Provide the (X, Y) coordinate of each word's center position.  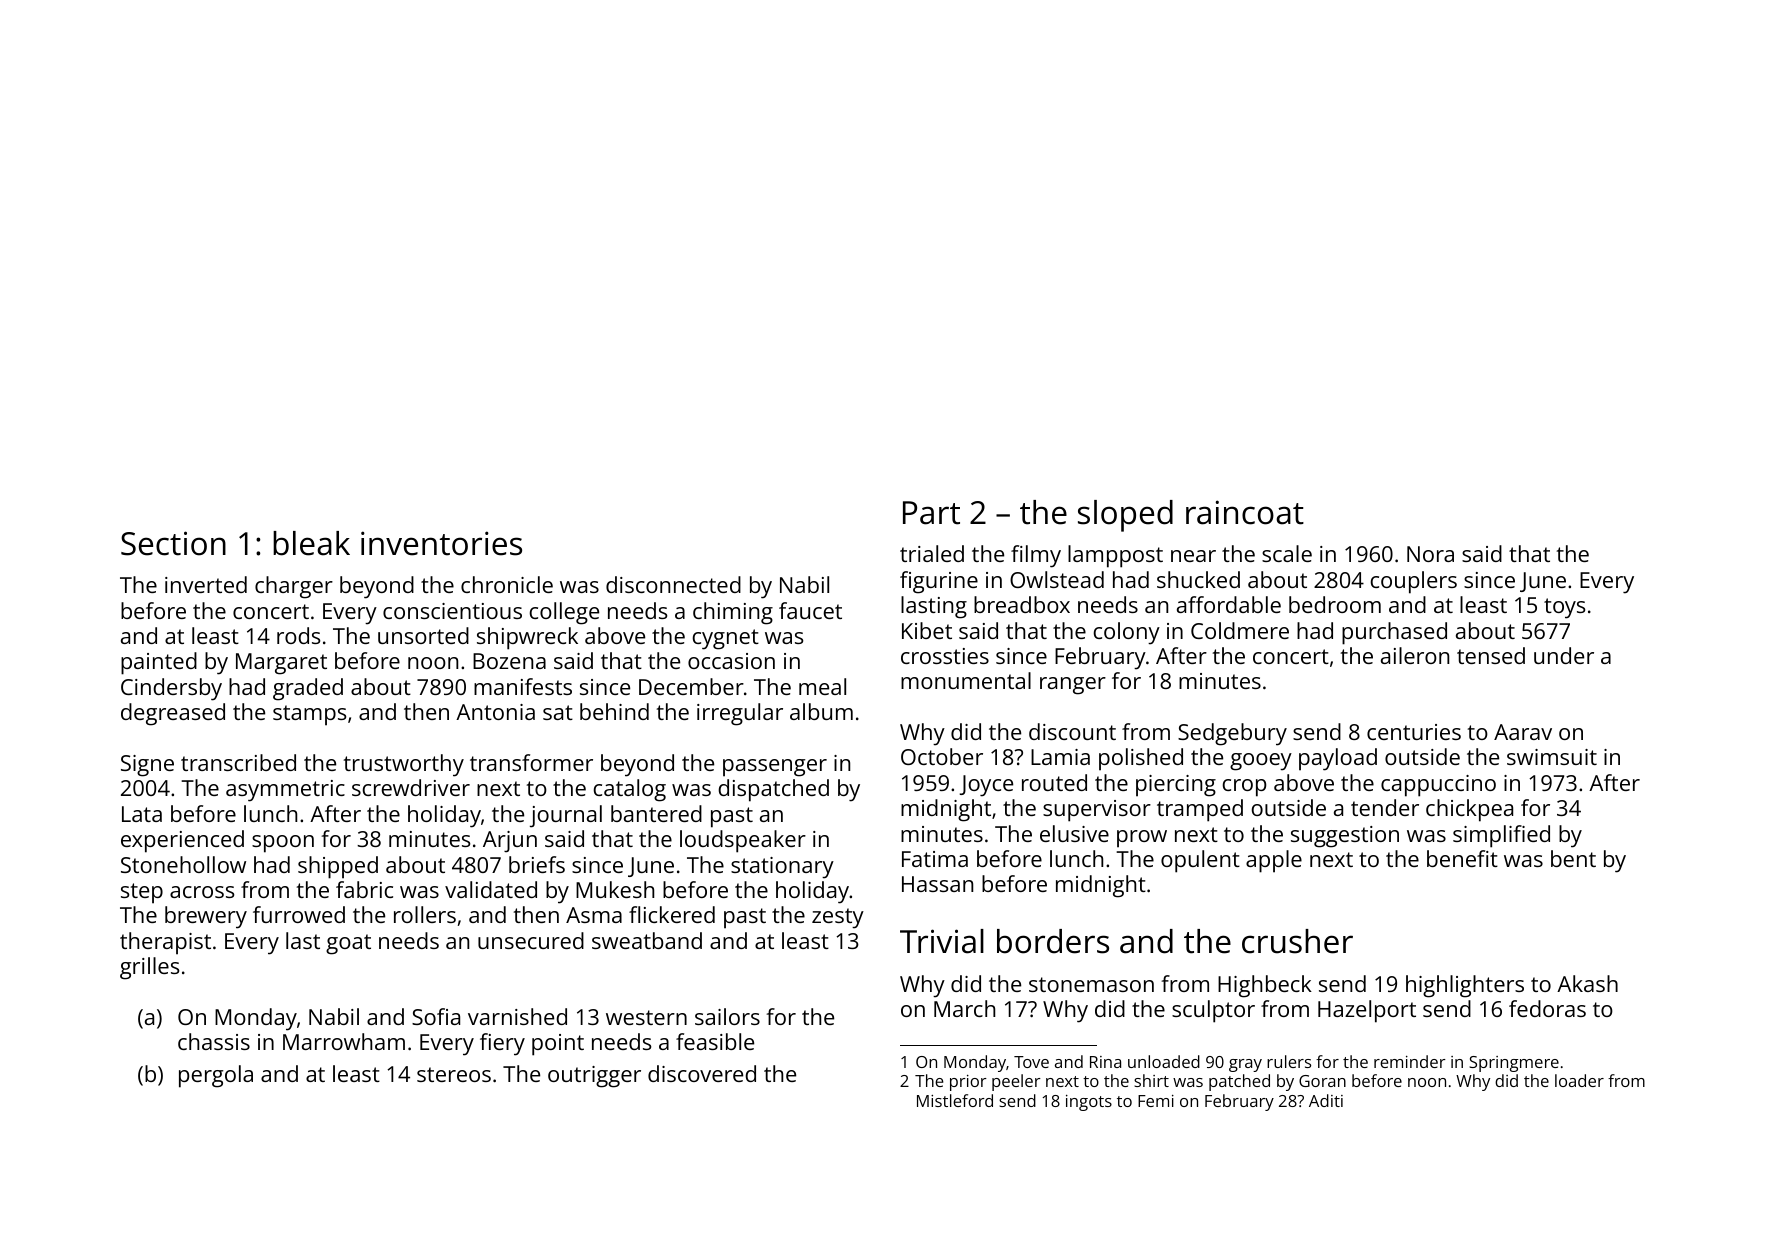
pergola (216, 1076)
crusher (1297, 941)
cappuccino (1438, 786)
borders (1053, 941)
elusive (1074, 833)
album (821, 711)
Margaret (281, 664)
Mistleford (955, 1100)
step (142, 893)
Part (931, 513)
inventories (441, 543)
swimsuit (1552, 757)
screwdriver (411, 787)
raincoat (1245, 512)
